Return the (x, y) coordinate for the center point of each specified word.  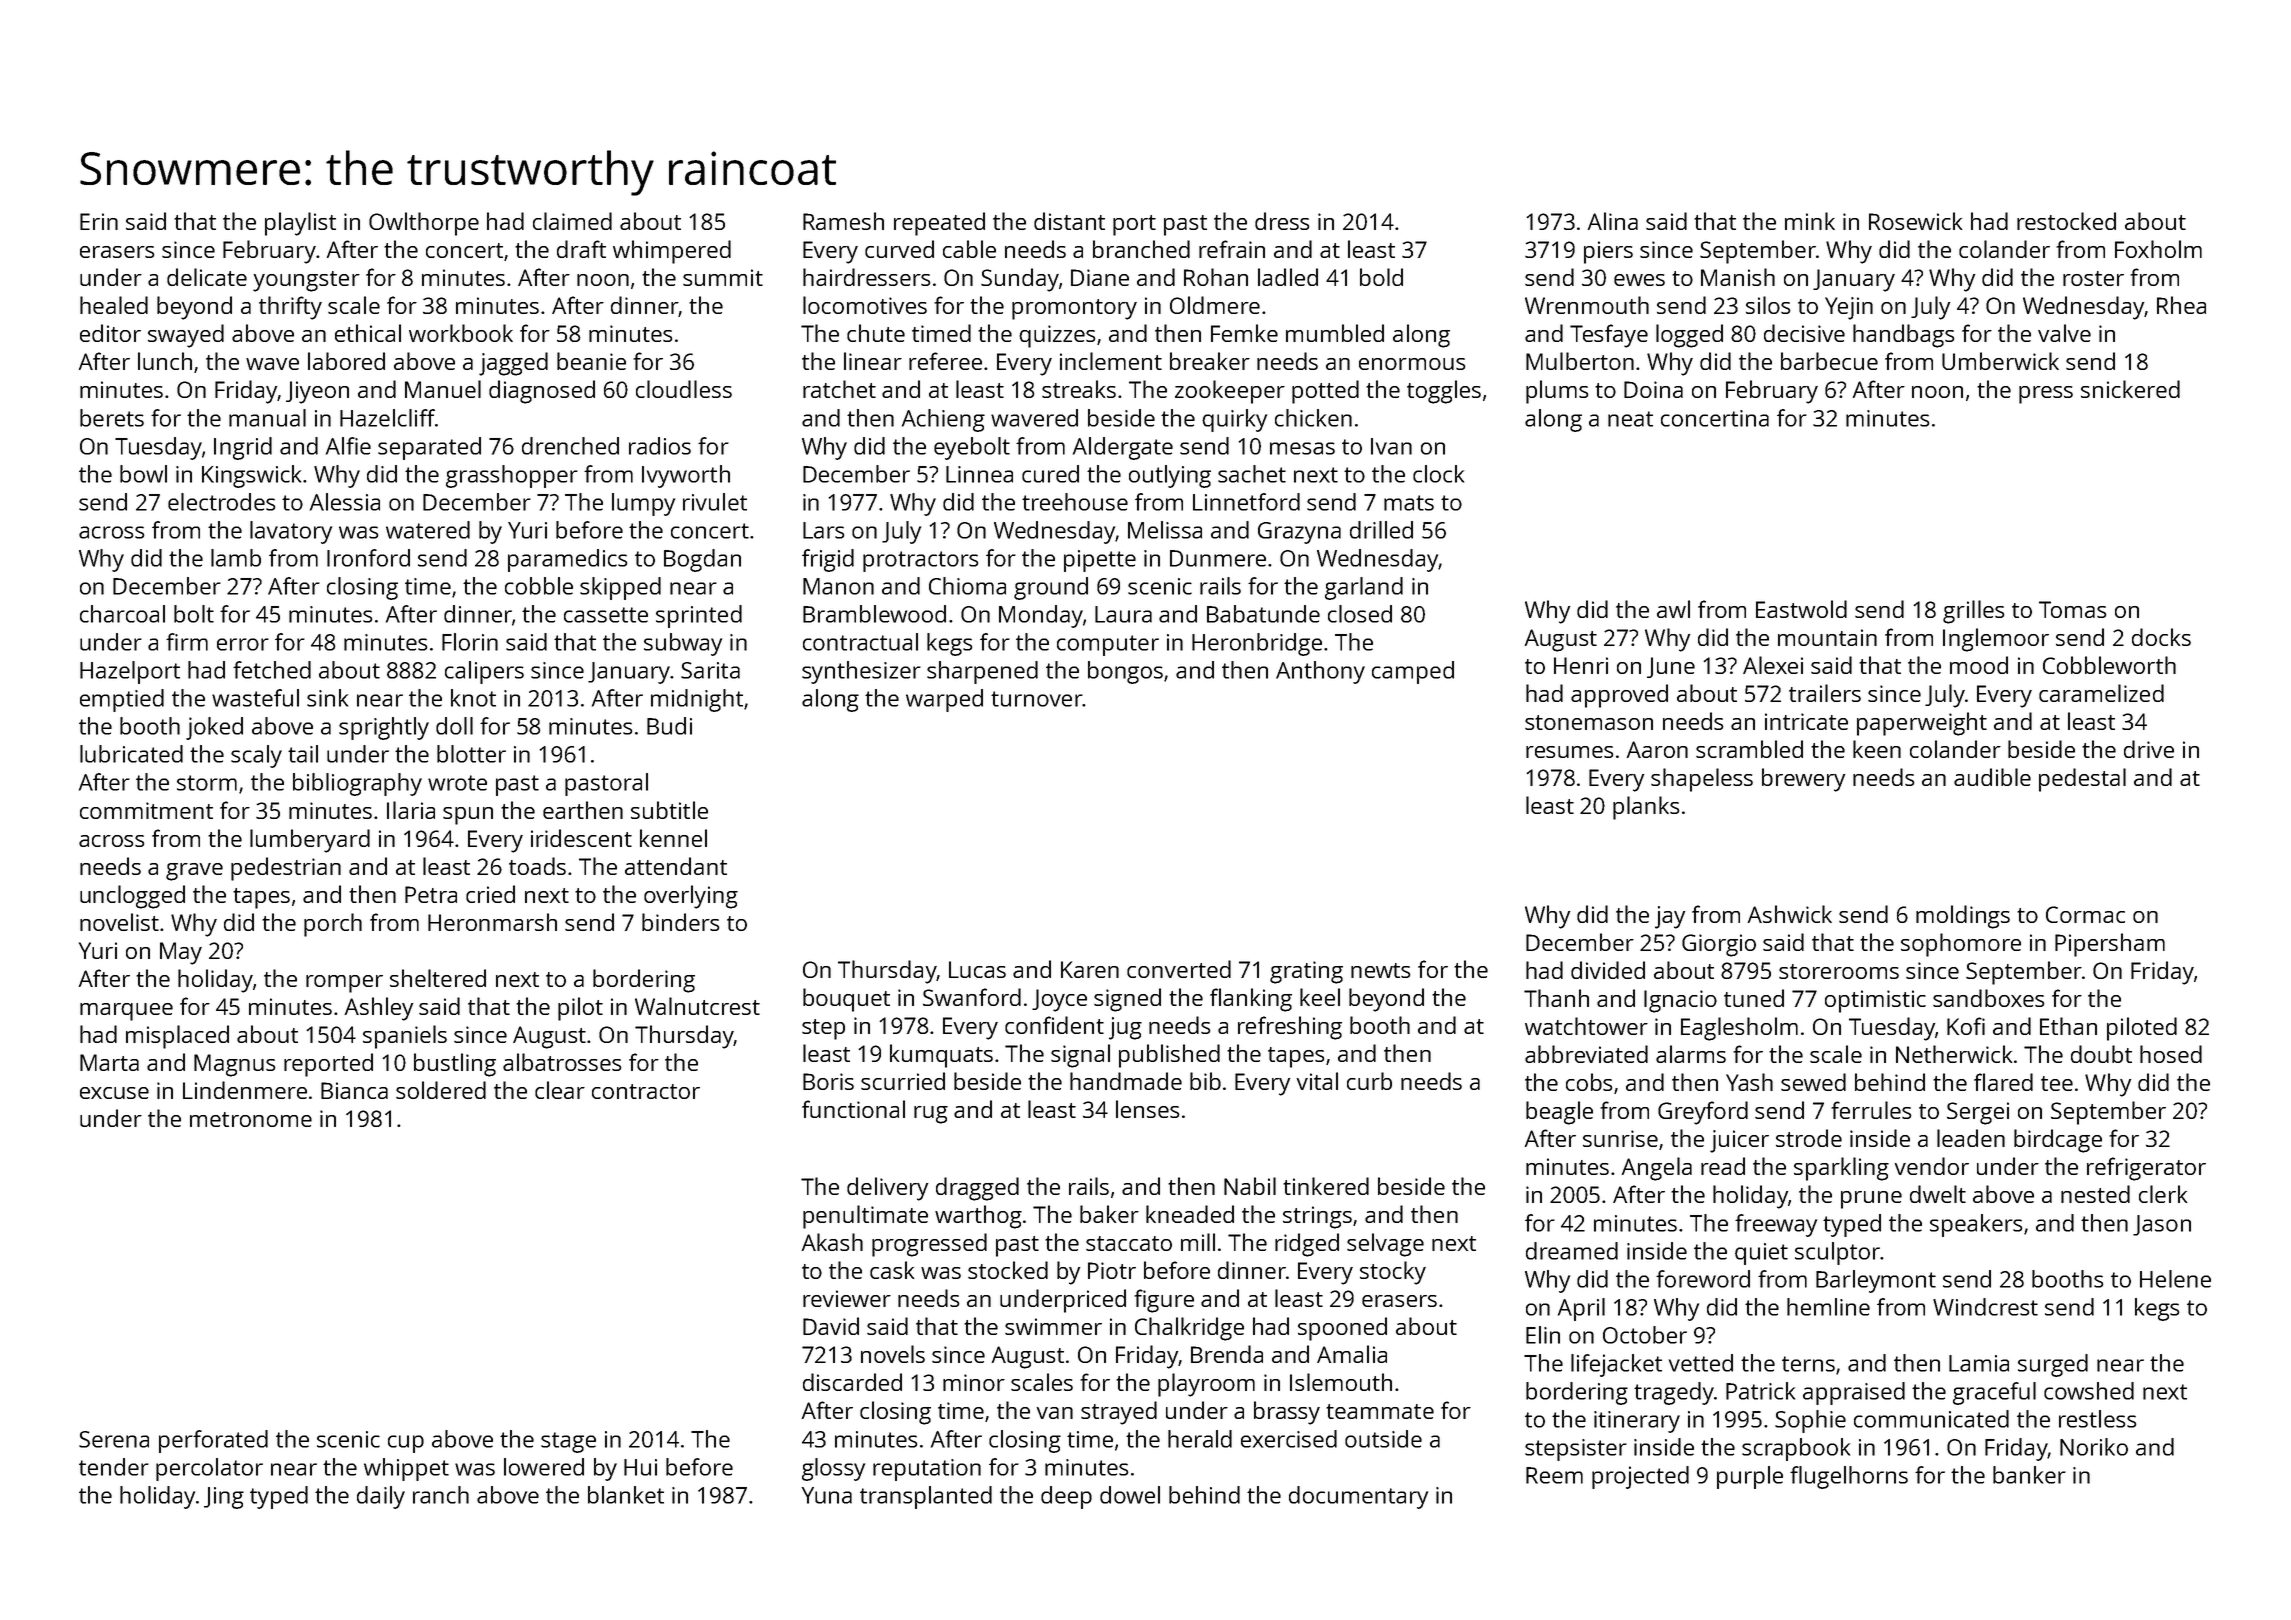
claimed (572, 221)
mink (1810, 221)
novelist (119, 922)
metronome (251, 1119)
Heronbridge (1257, 644)
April (1581, 1309)
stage (568, 1442)
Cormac (2085, 914)
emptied (122, 700)
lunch (165, 361)
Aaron (1657, 749)
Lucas (977, 969)
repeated (939, 224)
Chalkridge (1189, 1329)
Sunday (1020, 280)
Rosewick (1915, 221)
